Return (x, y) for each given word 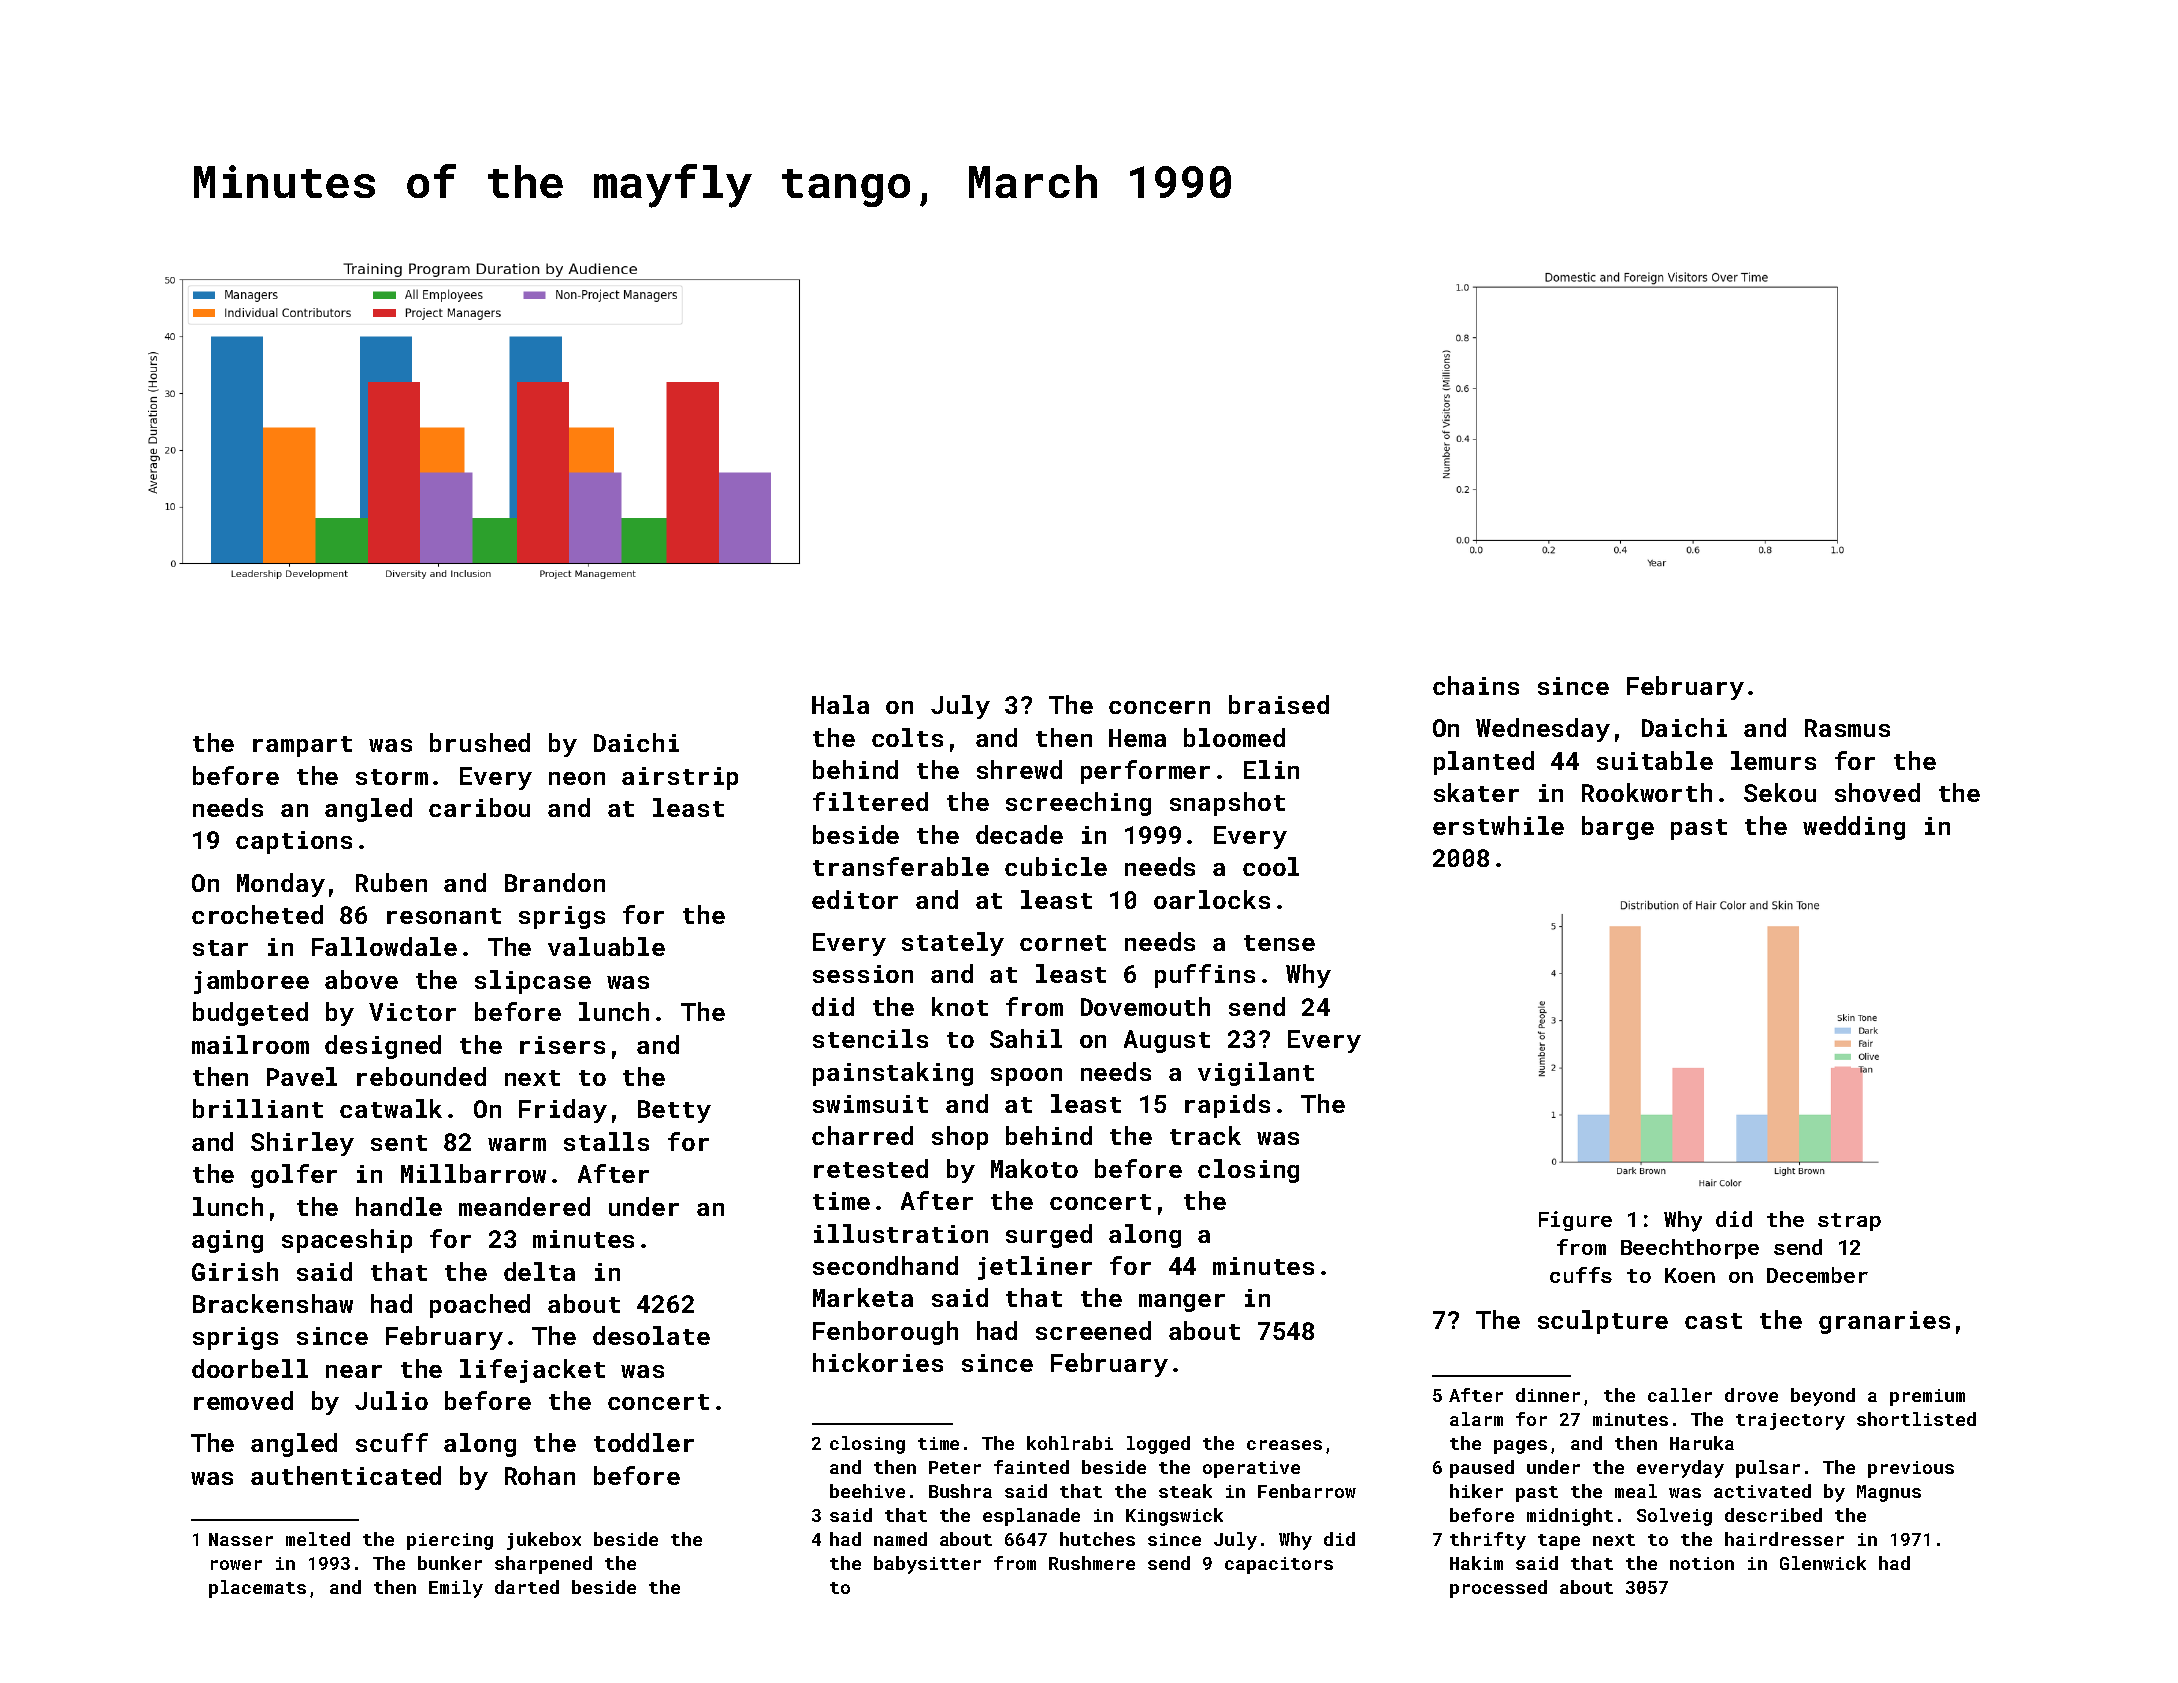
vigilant (1256, 1074)
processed (1498, 1589)
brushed (480, 742)
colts (907, 737)
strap (1849, 1222)
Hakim (1476, 1563)
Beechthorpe (1690, 1249)
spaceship (347, 1241)
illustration (901, 1233)
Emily (456, 1589)
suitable (1655, 760)
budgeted (250, 1014)
